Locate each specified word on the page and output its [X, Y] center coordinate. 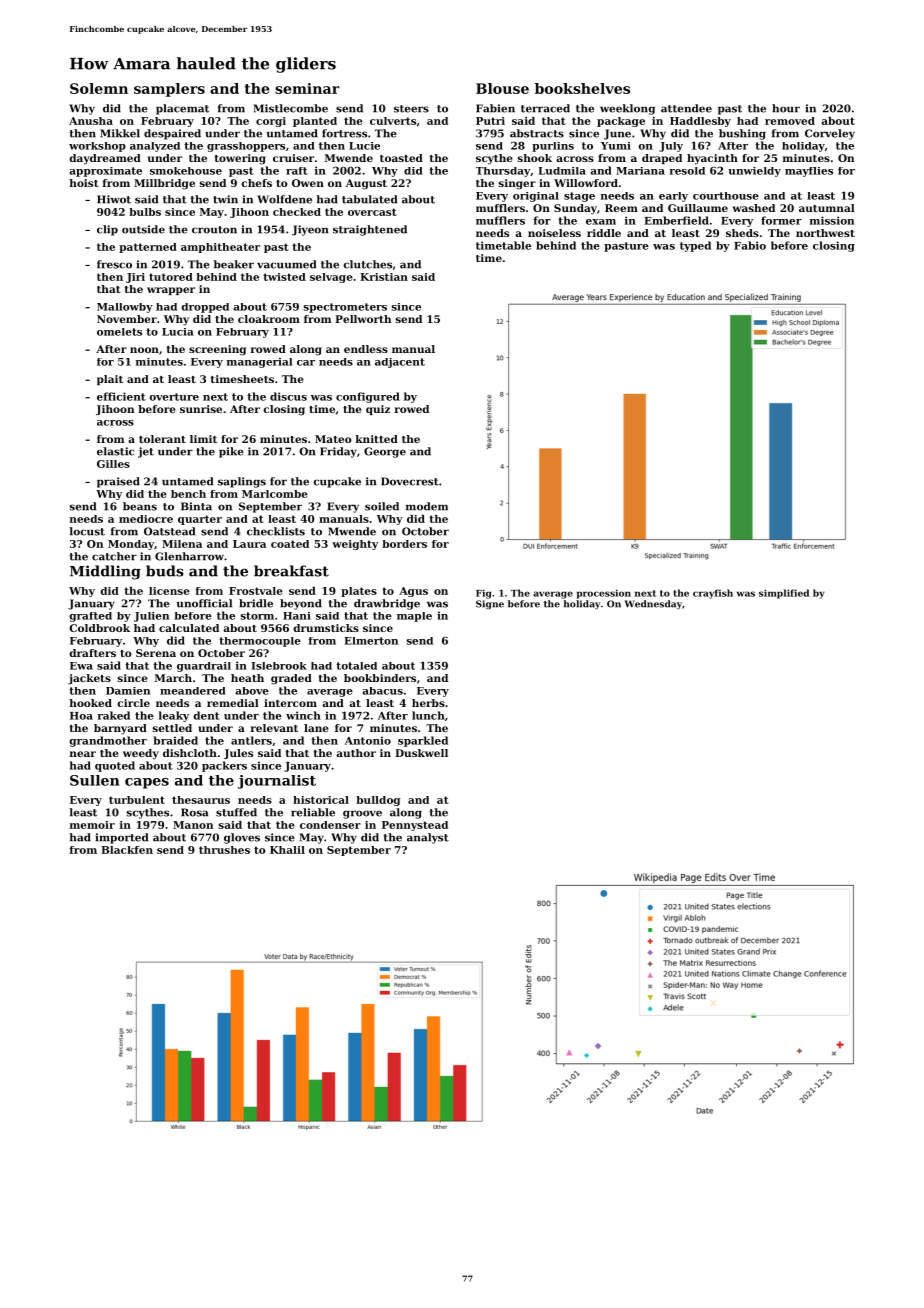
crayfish [713, 594]
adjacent [400, 363]
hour [786, 108]
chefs [256, 183]
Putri [490, 121]
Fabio [750, 245]
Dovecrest [410, 481]
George [385, 452]
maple [414, 617]
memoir [92, 825]
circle [133, 703]
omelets [119, 332]
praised [118, 482]
